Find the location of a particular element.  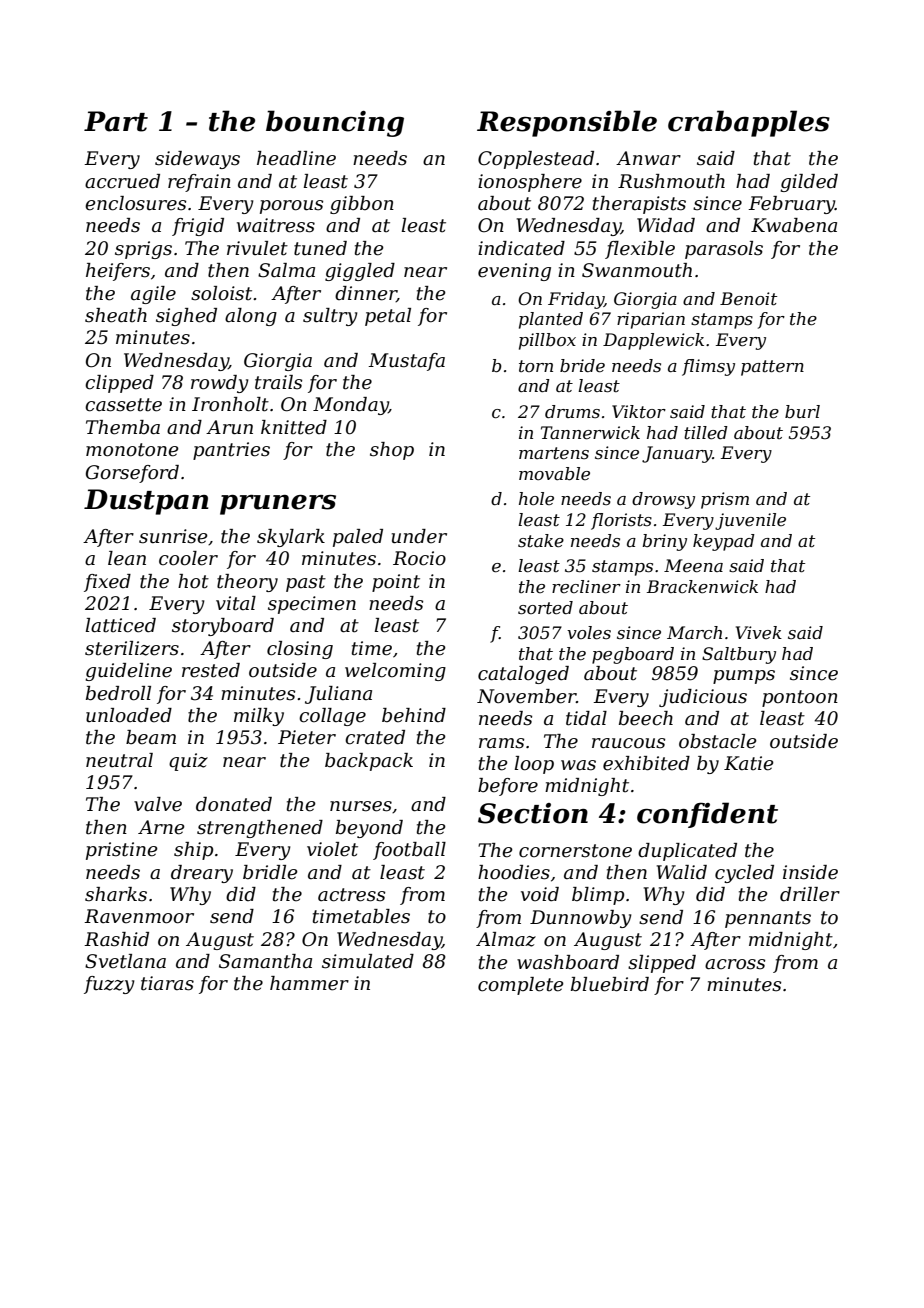

under is located at coordinates (419, 536).
